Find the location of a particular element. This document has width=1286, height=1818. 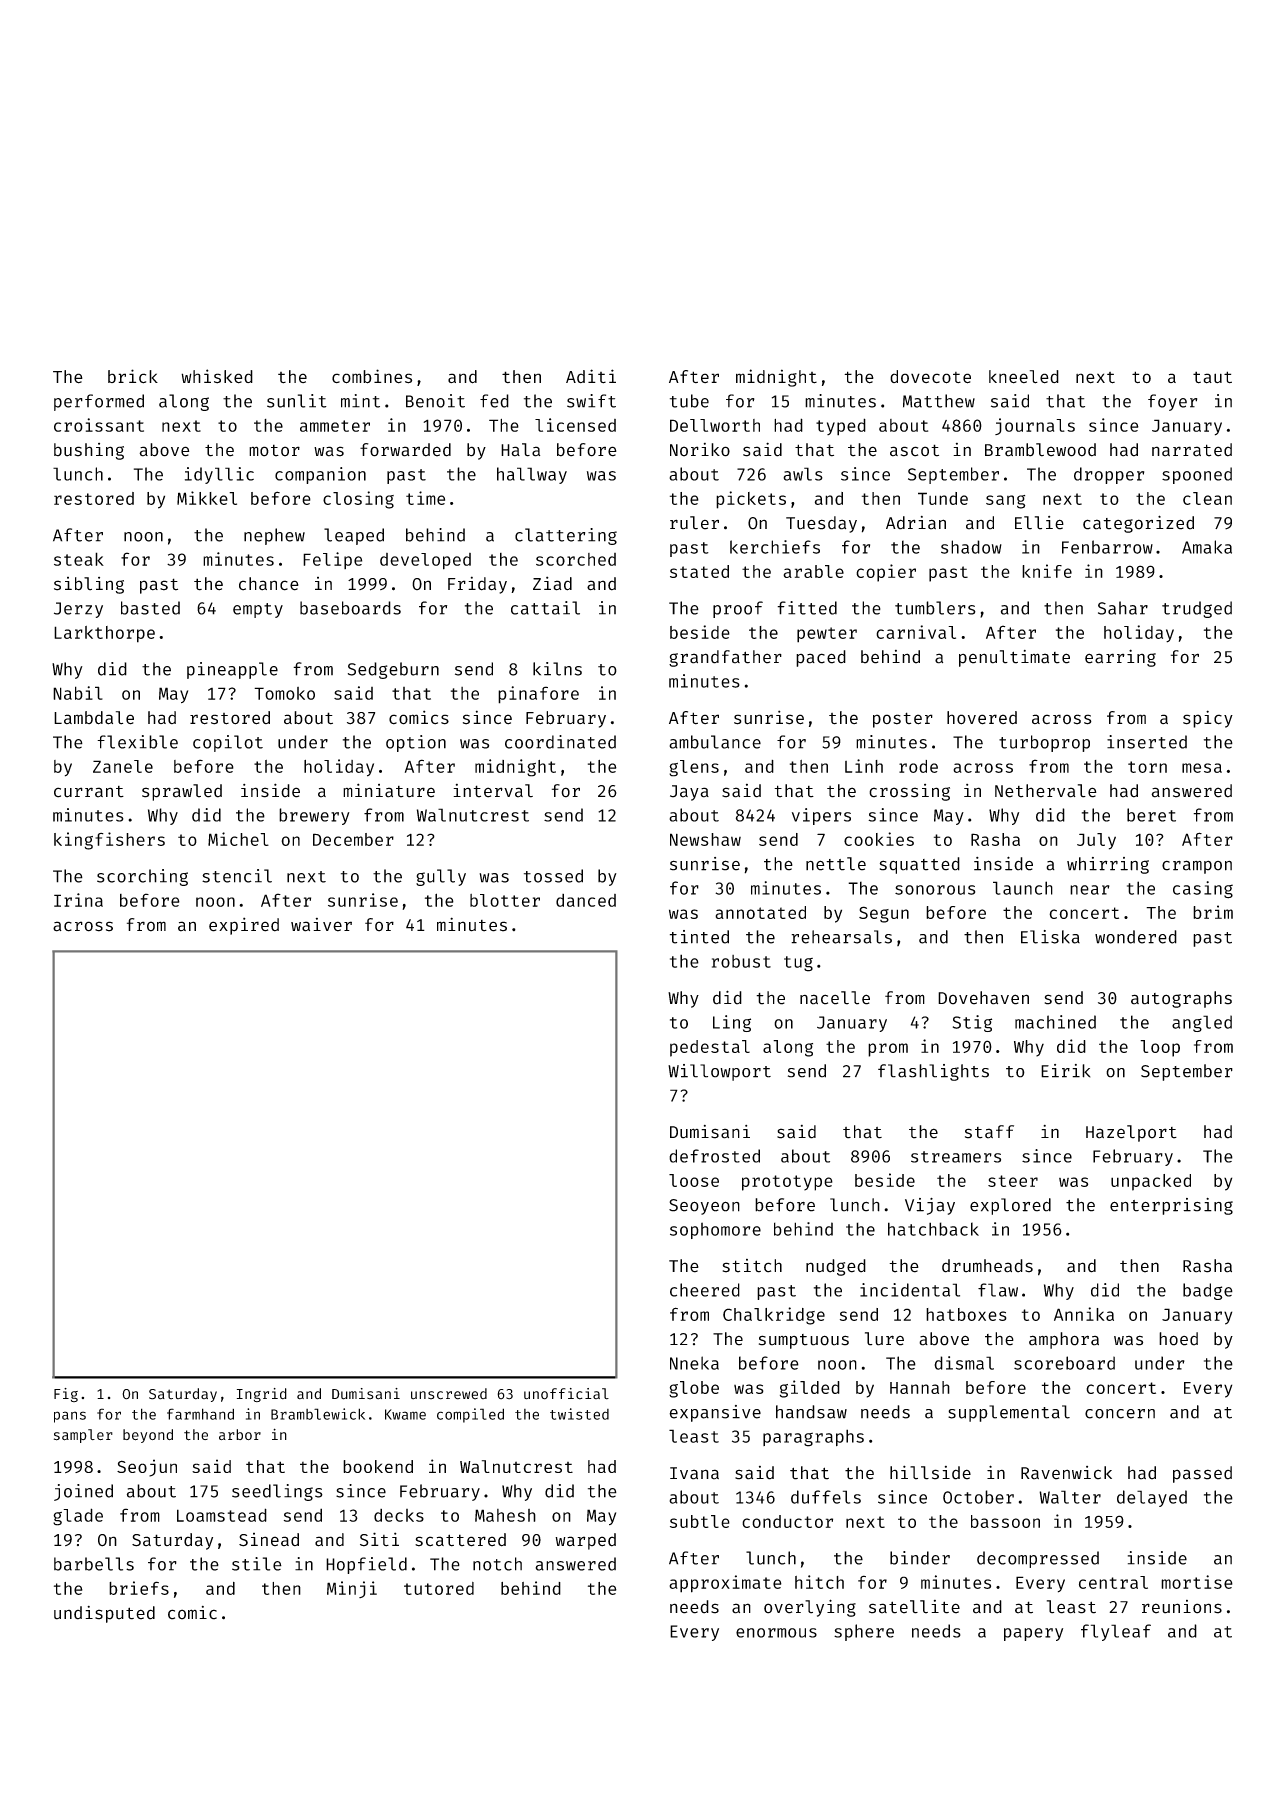

expired is located at coordinates (244, 926).
